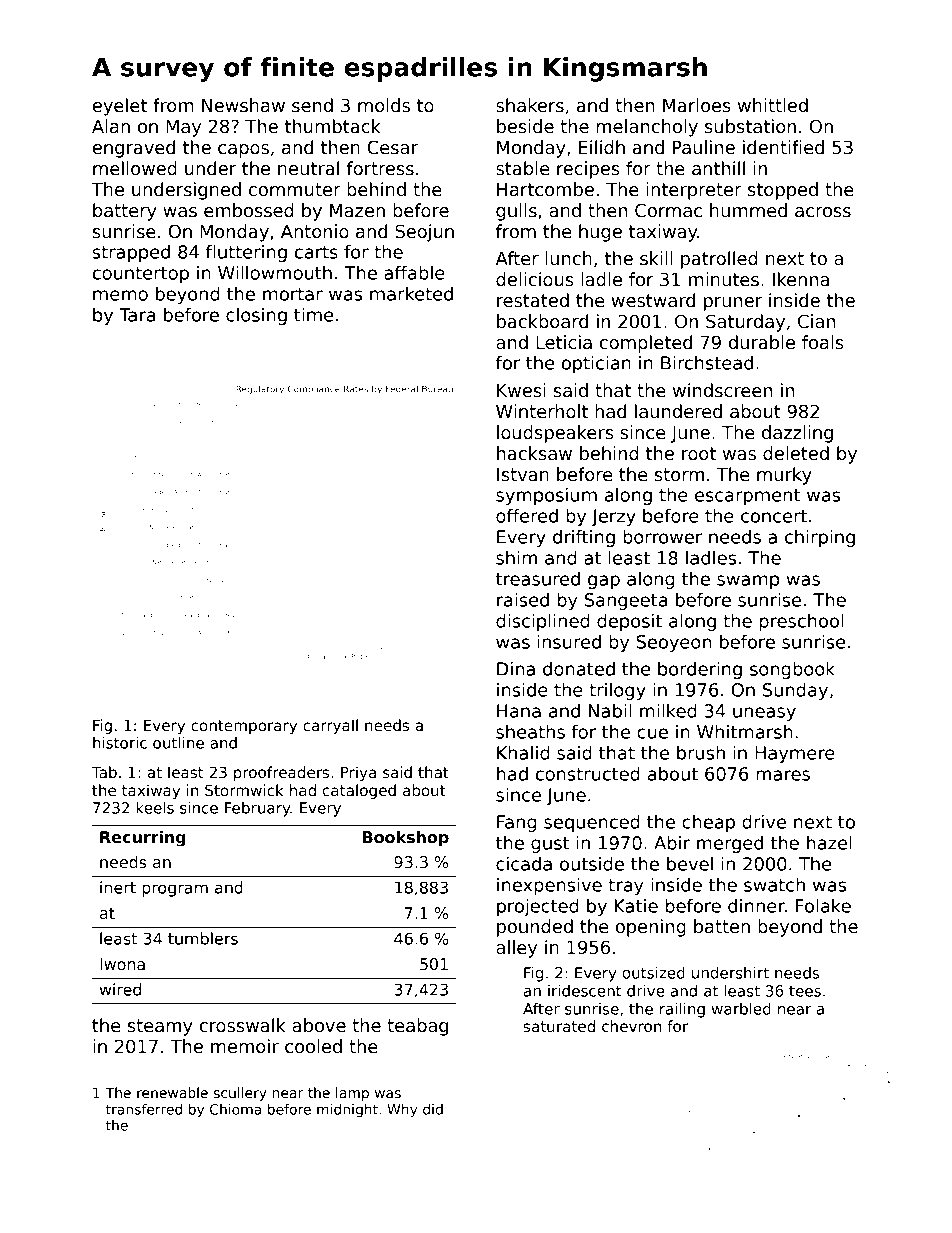 The height and width of the image is (1233, 952). What do you see at coordinates (584, 538) in the image?
I see `drifting` at bounding box center [584, 538].
